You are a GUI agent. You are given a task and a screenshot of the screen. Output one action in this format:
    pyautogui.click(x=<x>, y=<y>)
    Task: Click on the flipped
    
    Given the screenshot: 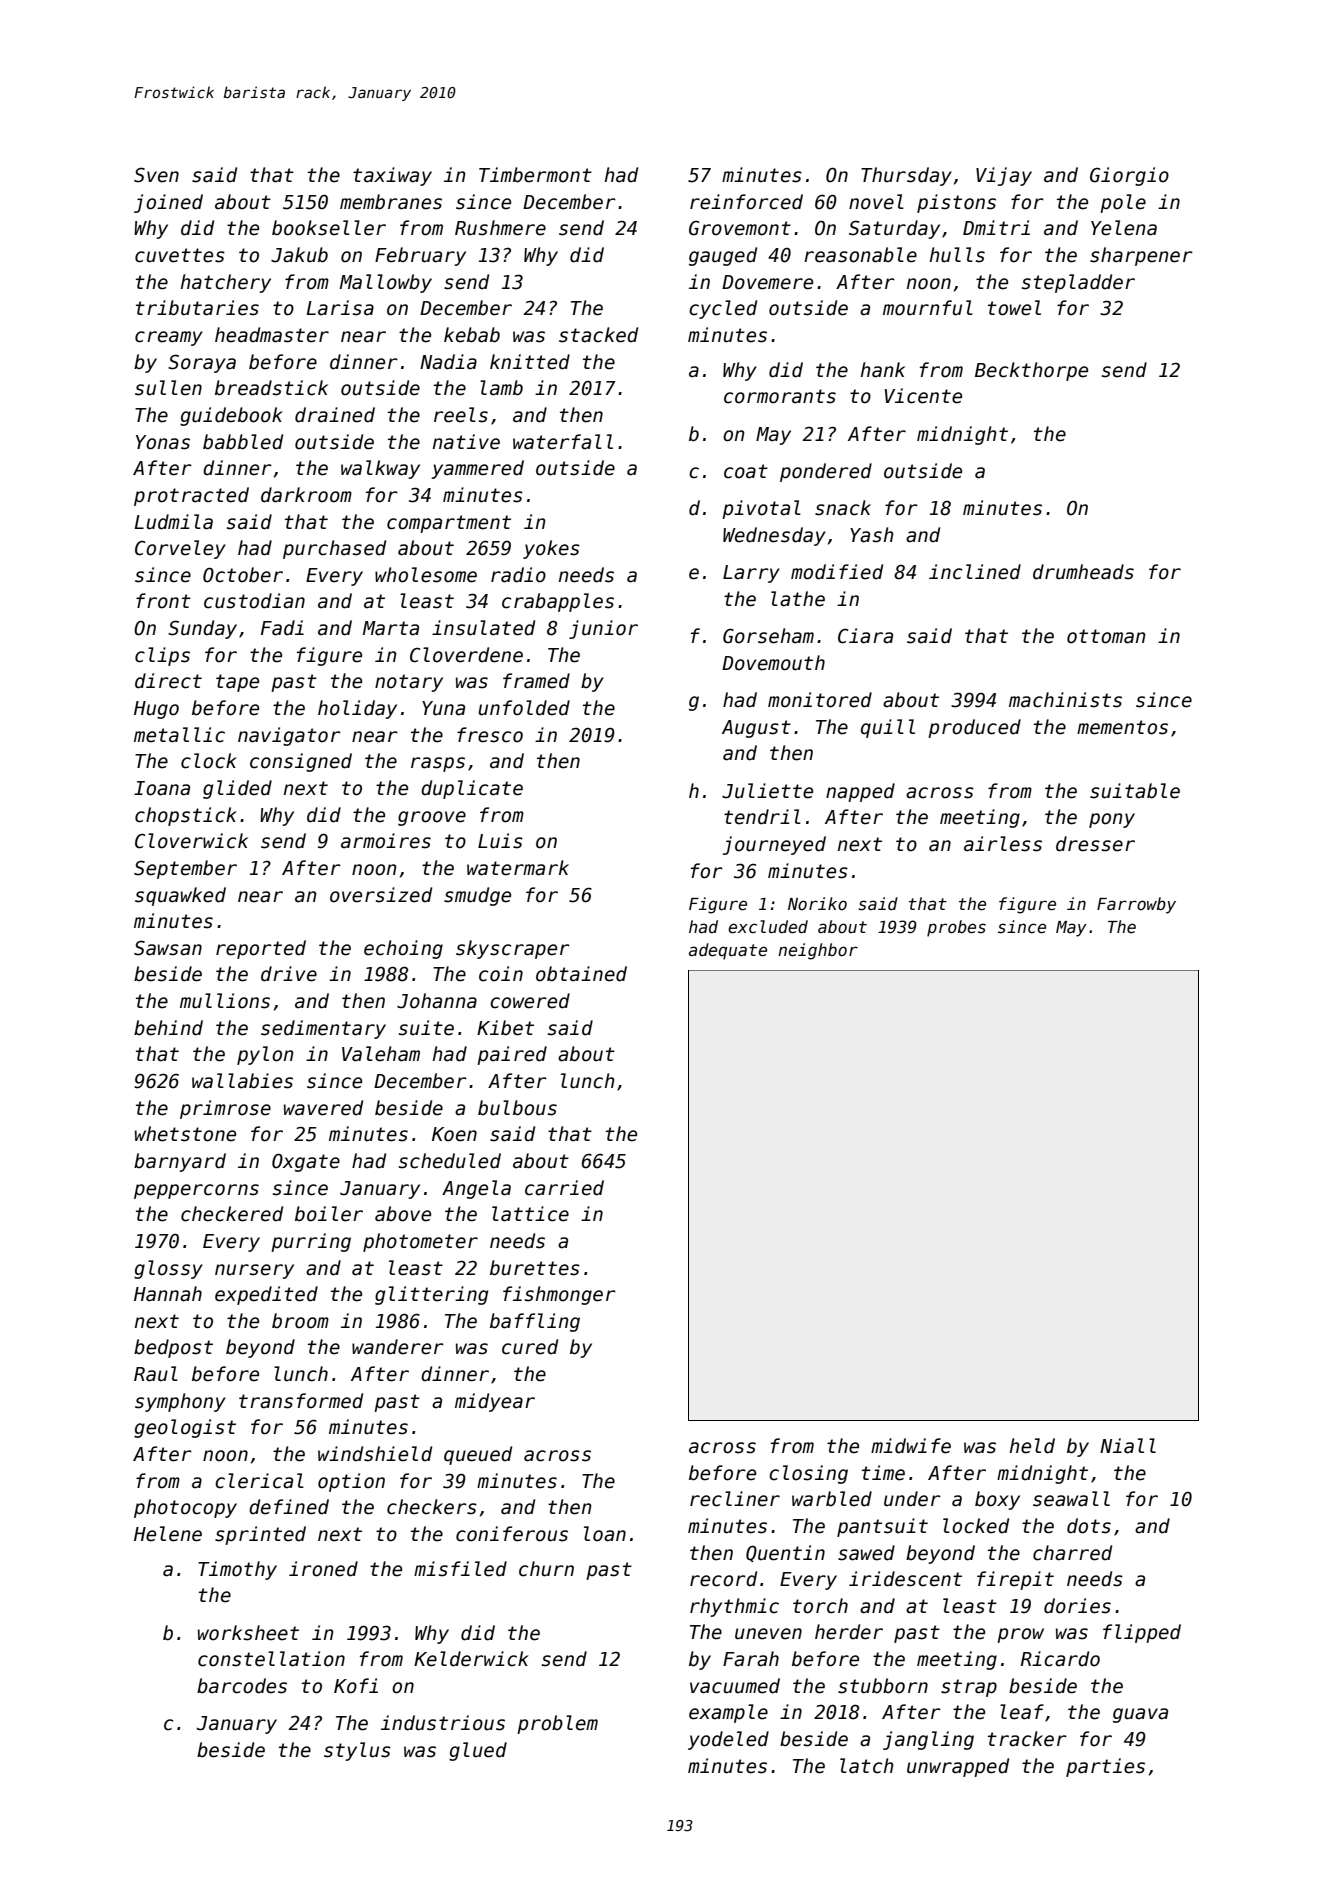 What is the action you would take?
    pyautogui.click(x=1142, y=1633)
